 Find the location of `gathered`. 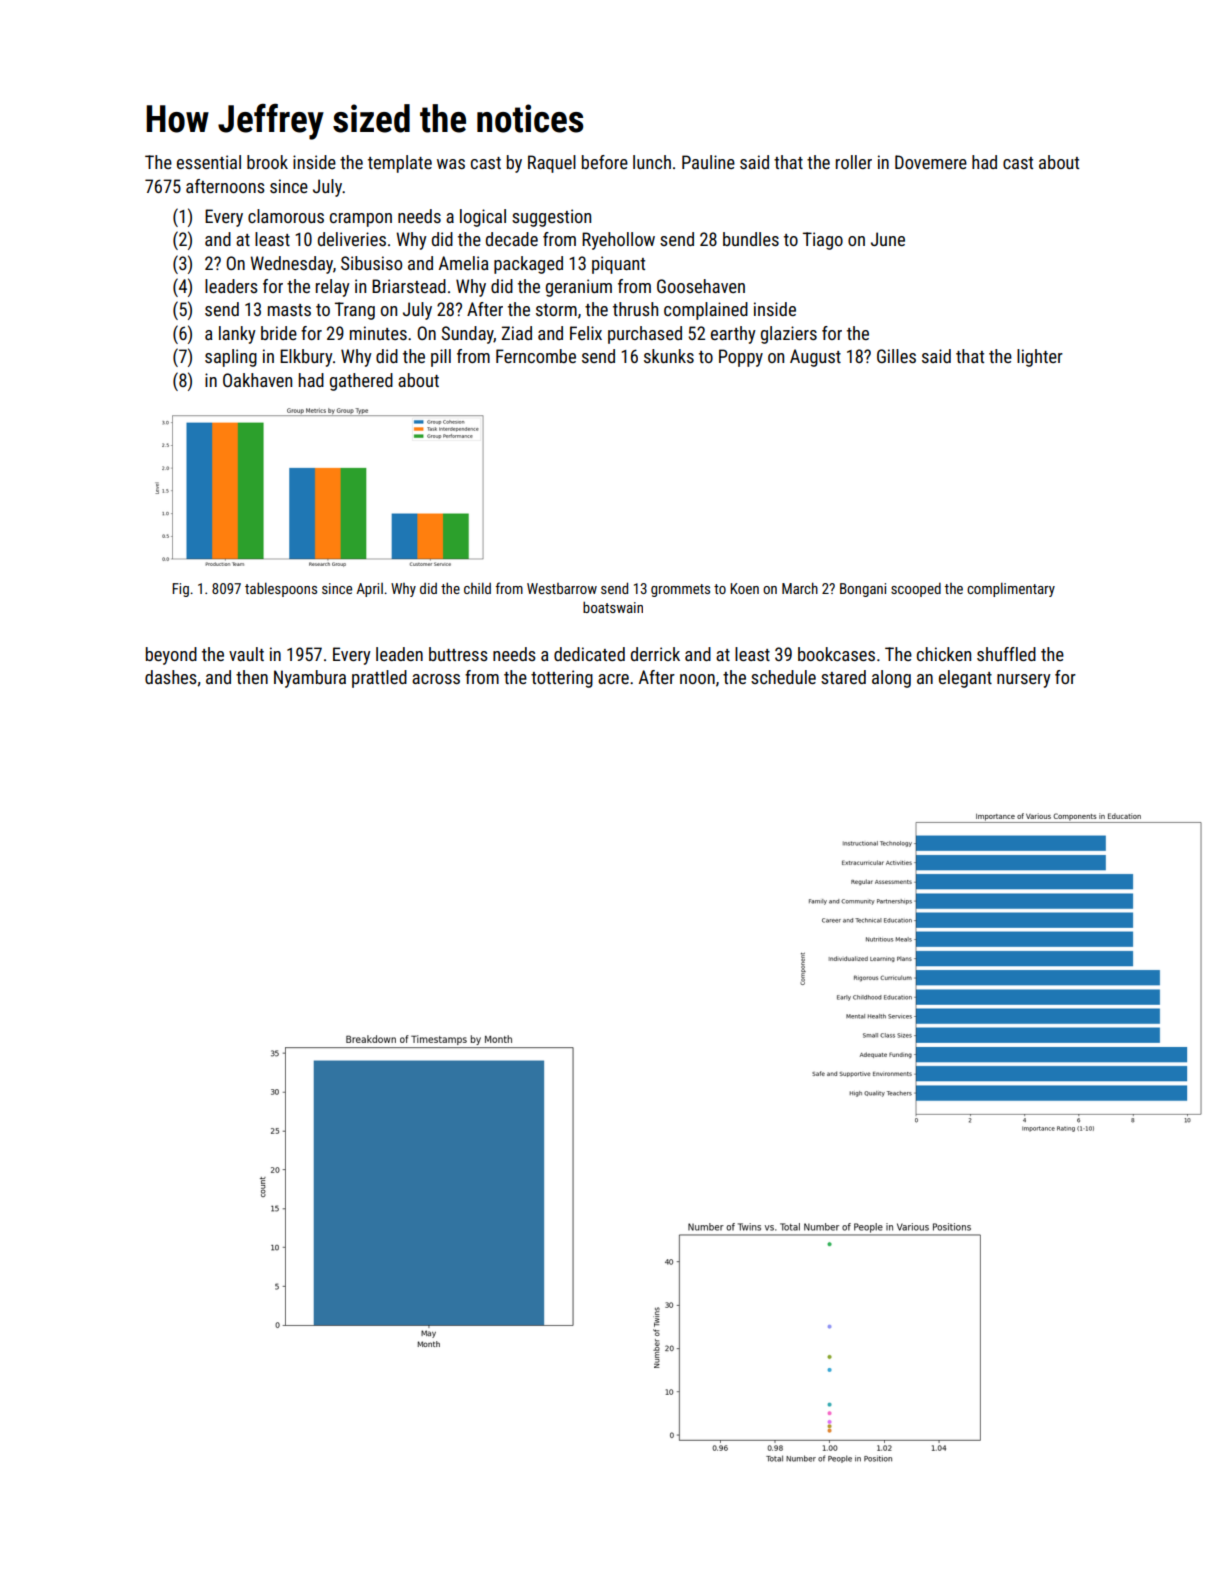

gathered is located at coordinates (361, 382).
